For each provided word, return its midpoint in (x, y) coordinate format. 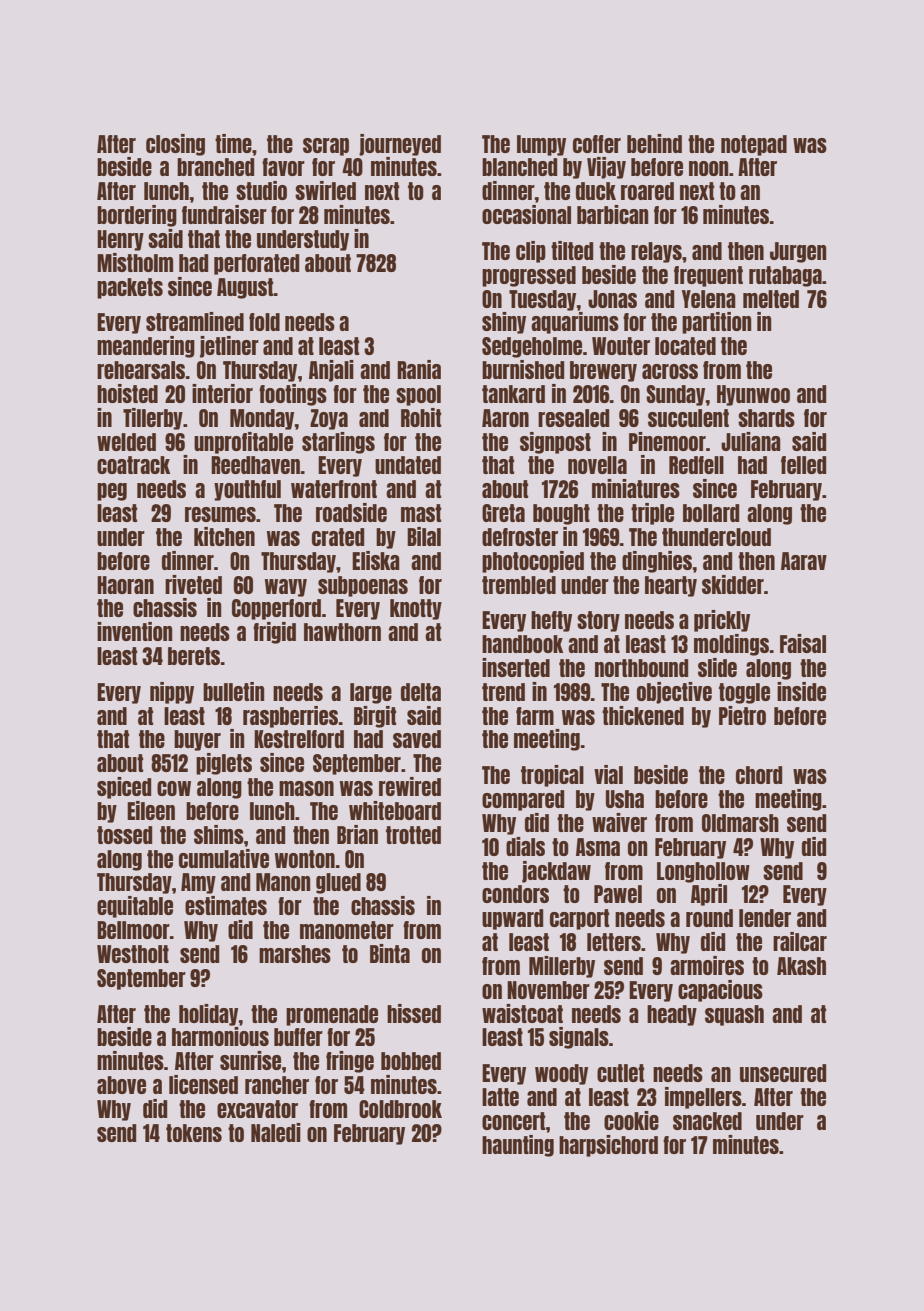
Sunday (675, 395)
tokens (194, 1133)
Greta (503, 513)
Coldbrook (400, 1109)
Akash (801, 966)
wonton (305, 859)
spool (418, 395)
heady (672, 1015)
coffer (597, 144)
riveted (193, 584)
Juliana (751, 441)
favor (283, 167)
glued (338, 883)
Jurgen (798, 252)
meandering (146, 347)
